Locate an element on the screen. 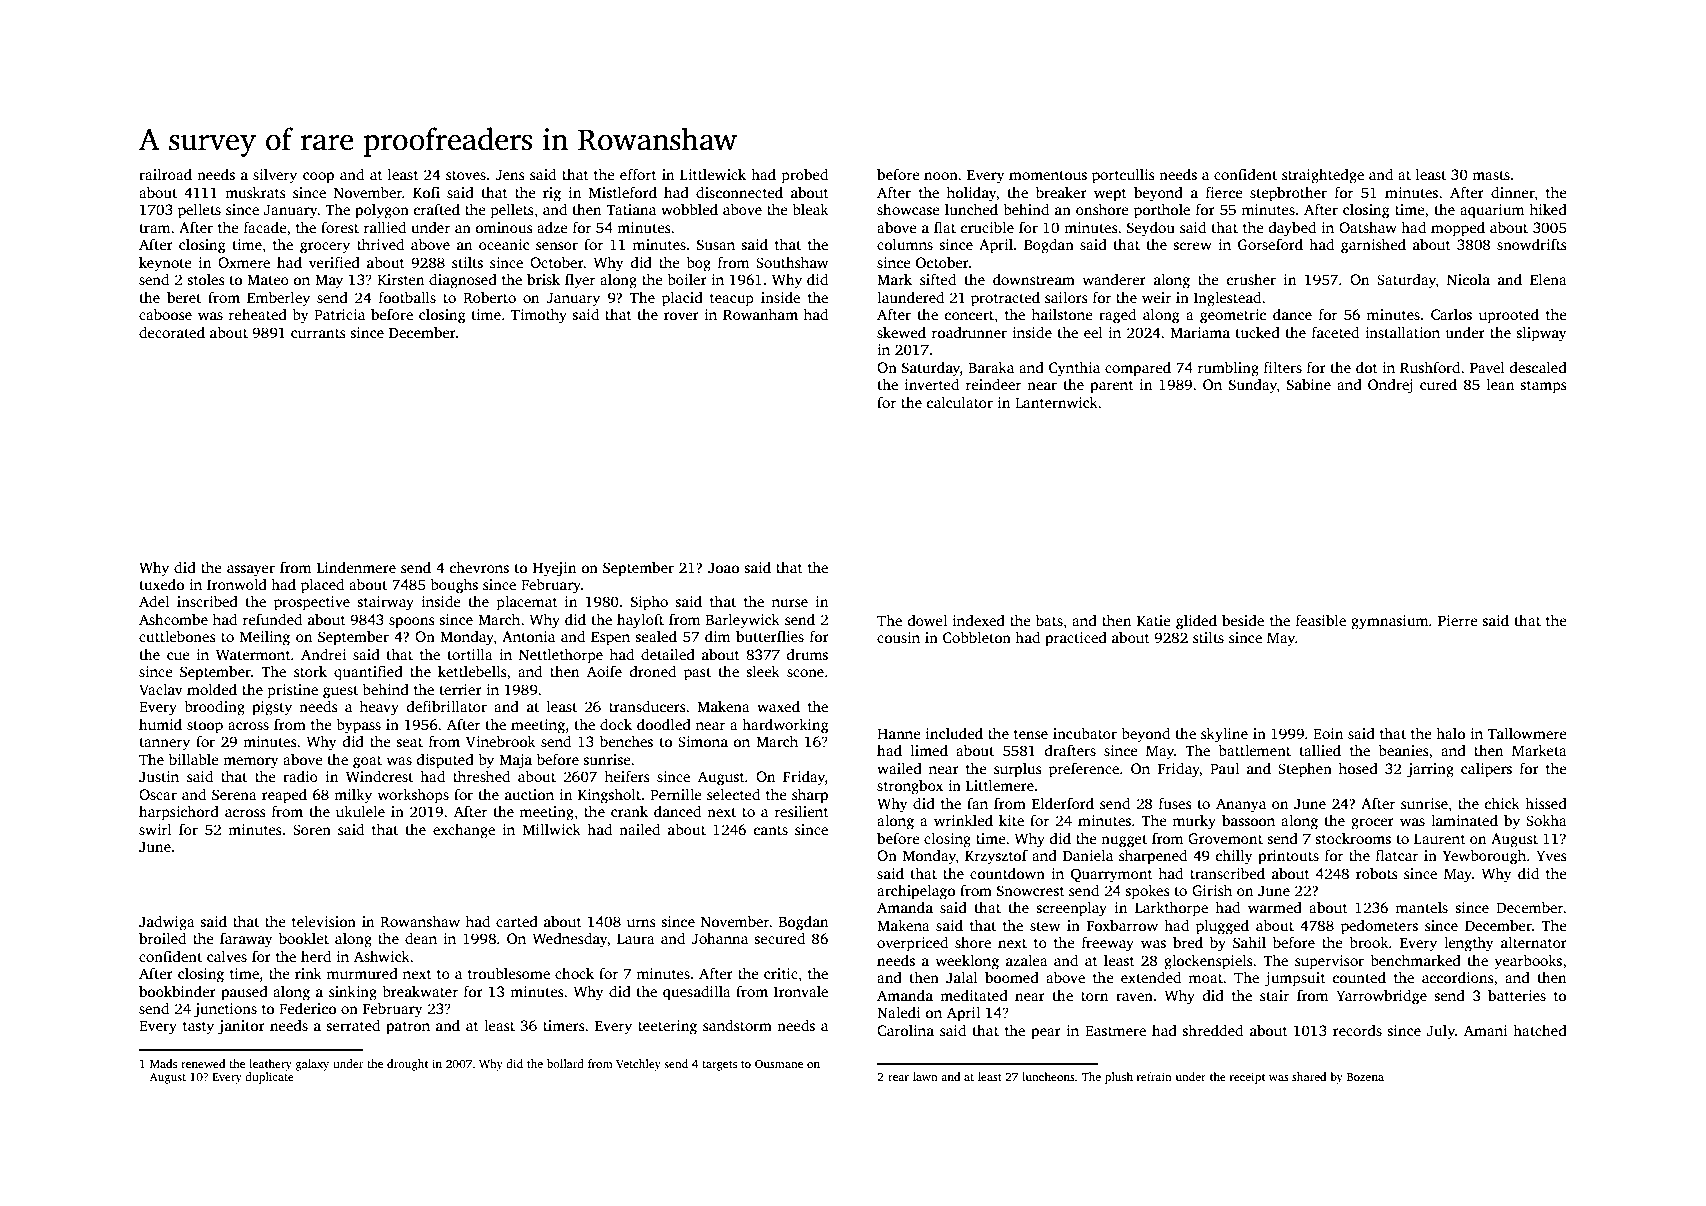  Lanternwick is located at coordinates (1056, 402).
